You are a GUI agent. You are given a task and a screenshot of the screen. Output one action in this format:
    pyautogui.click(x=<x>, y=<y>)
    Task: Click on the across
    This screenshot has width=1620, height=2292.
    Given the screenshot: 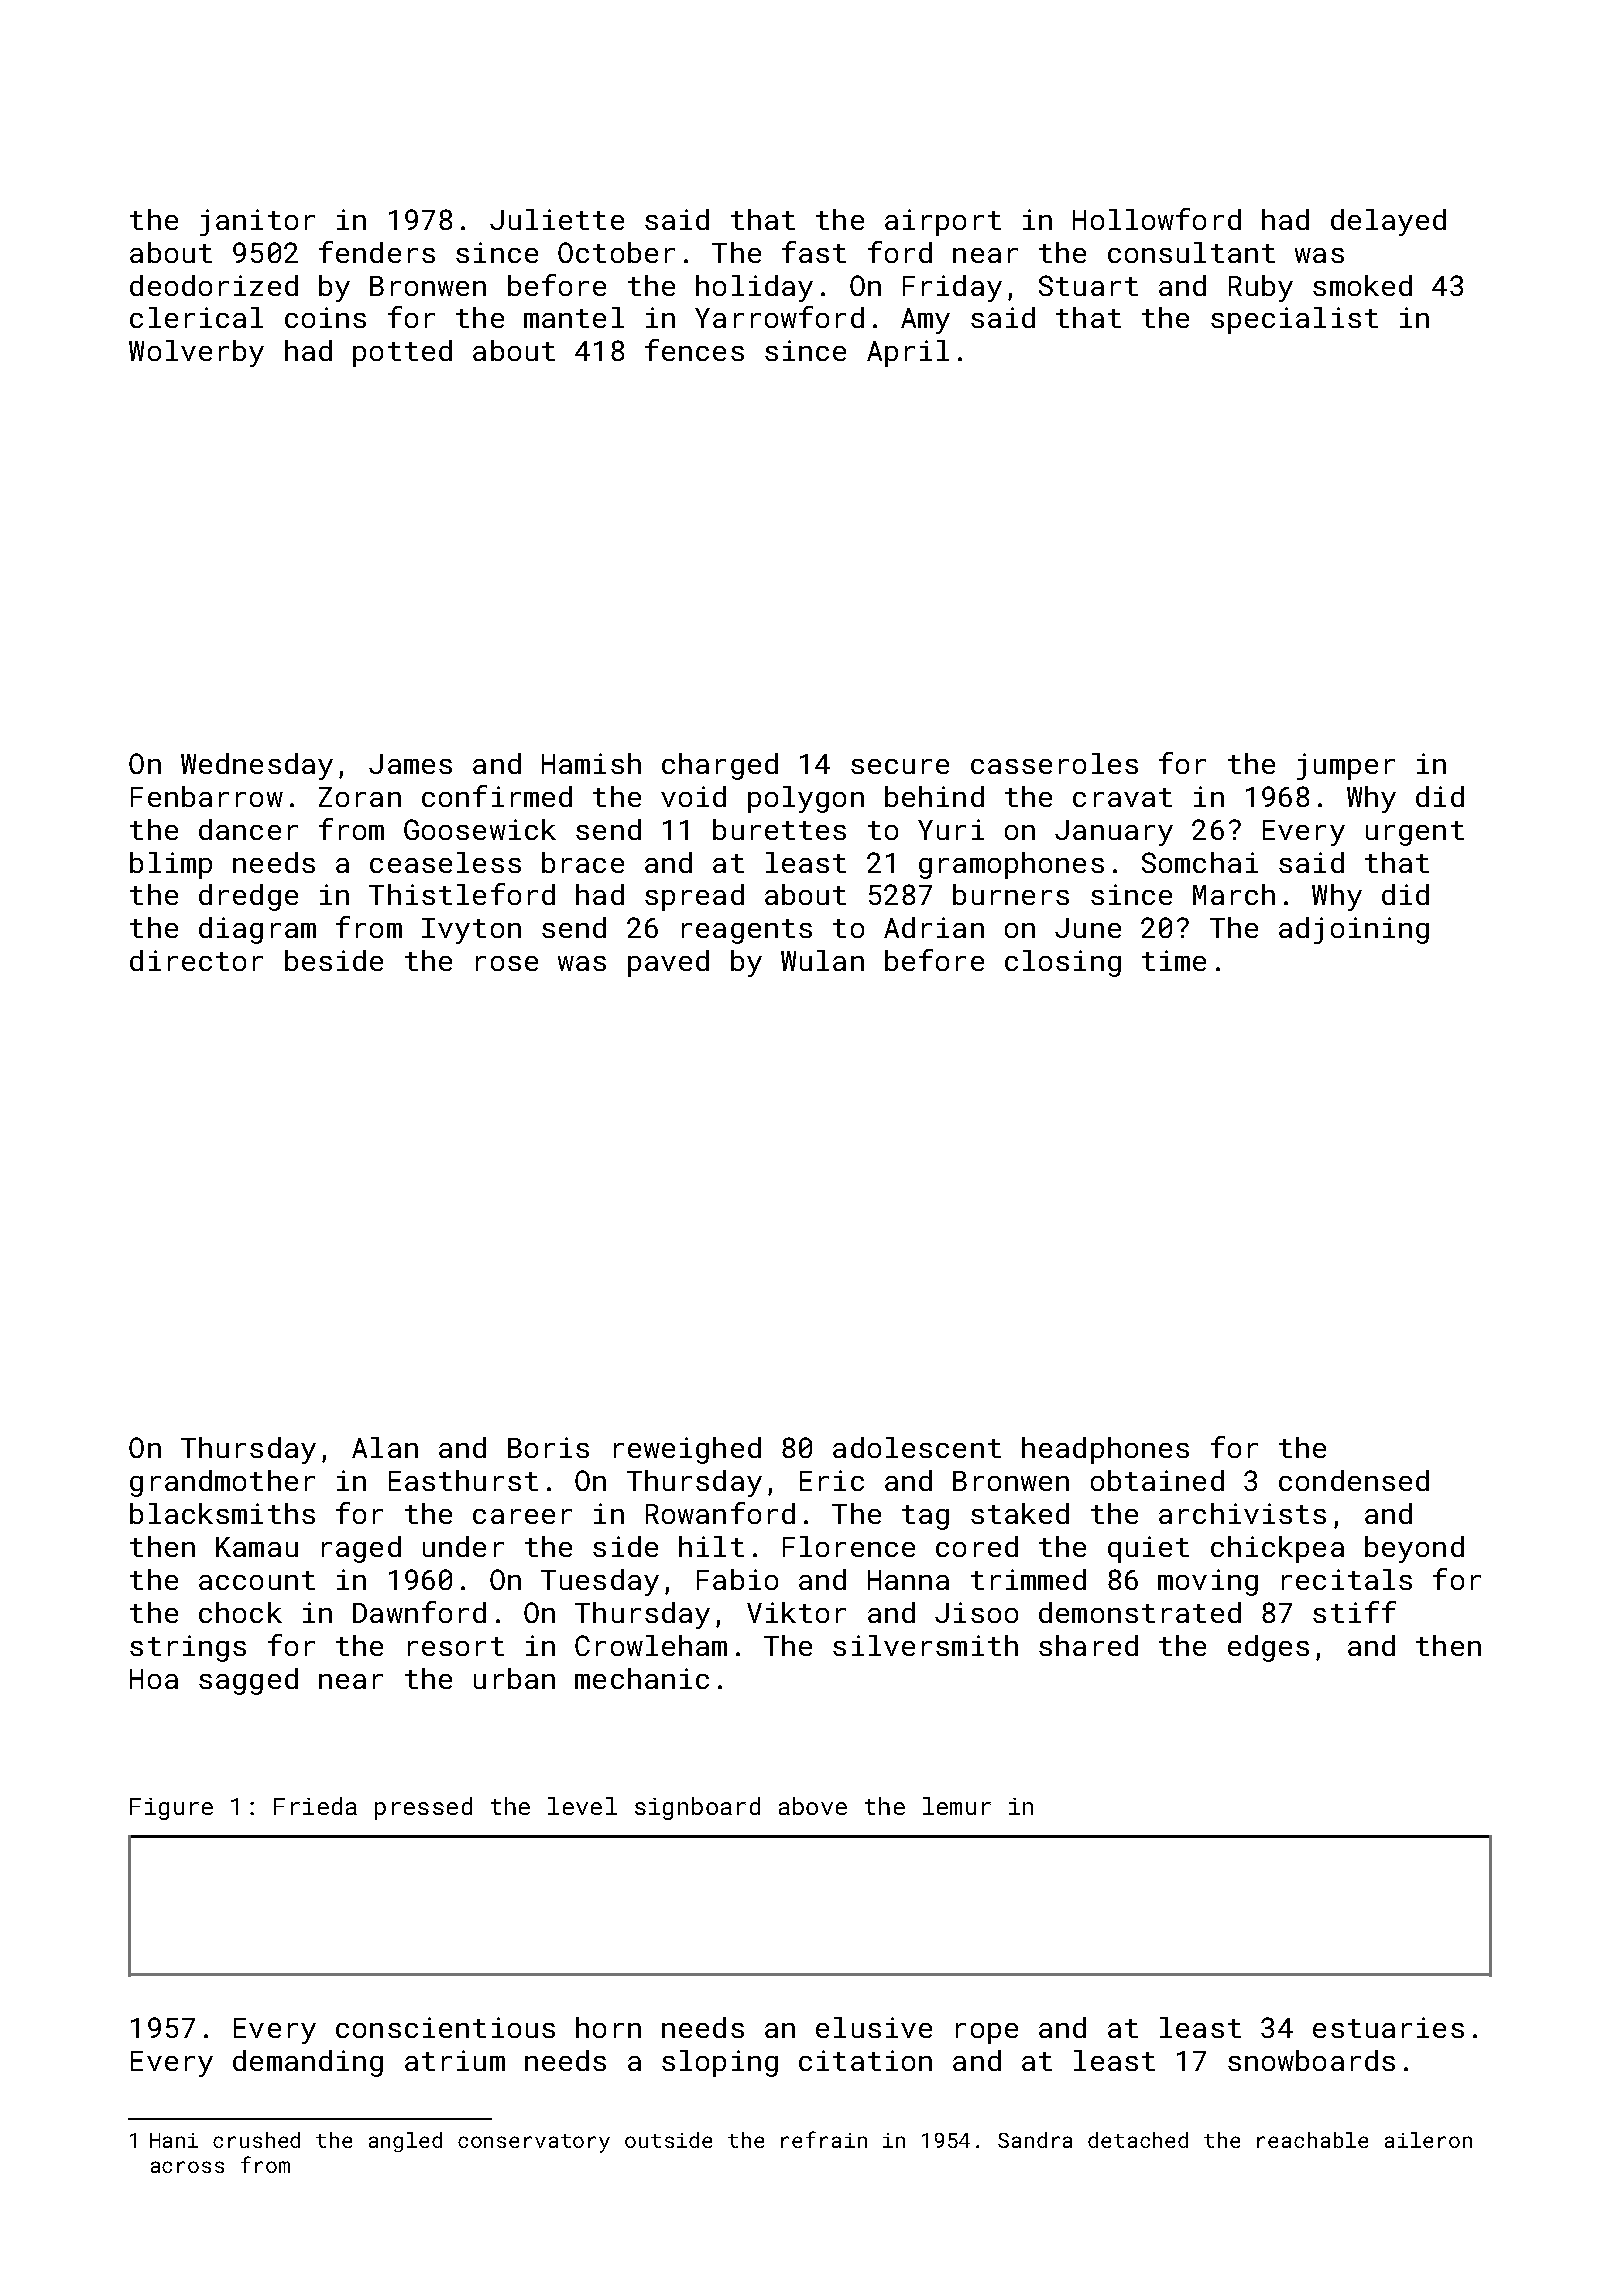 What is the action you would take?
    pyautogui.click(x=187, y=2167)
